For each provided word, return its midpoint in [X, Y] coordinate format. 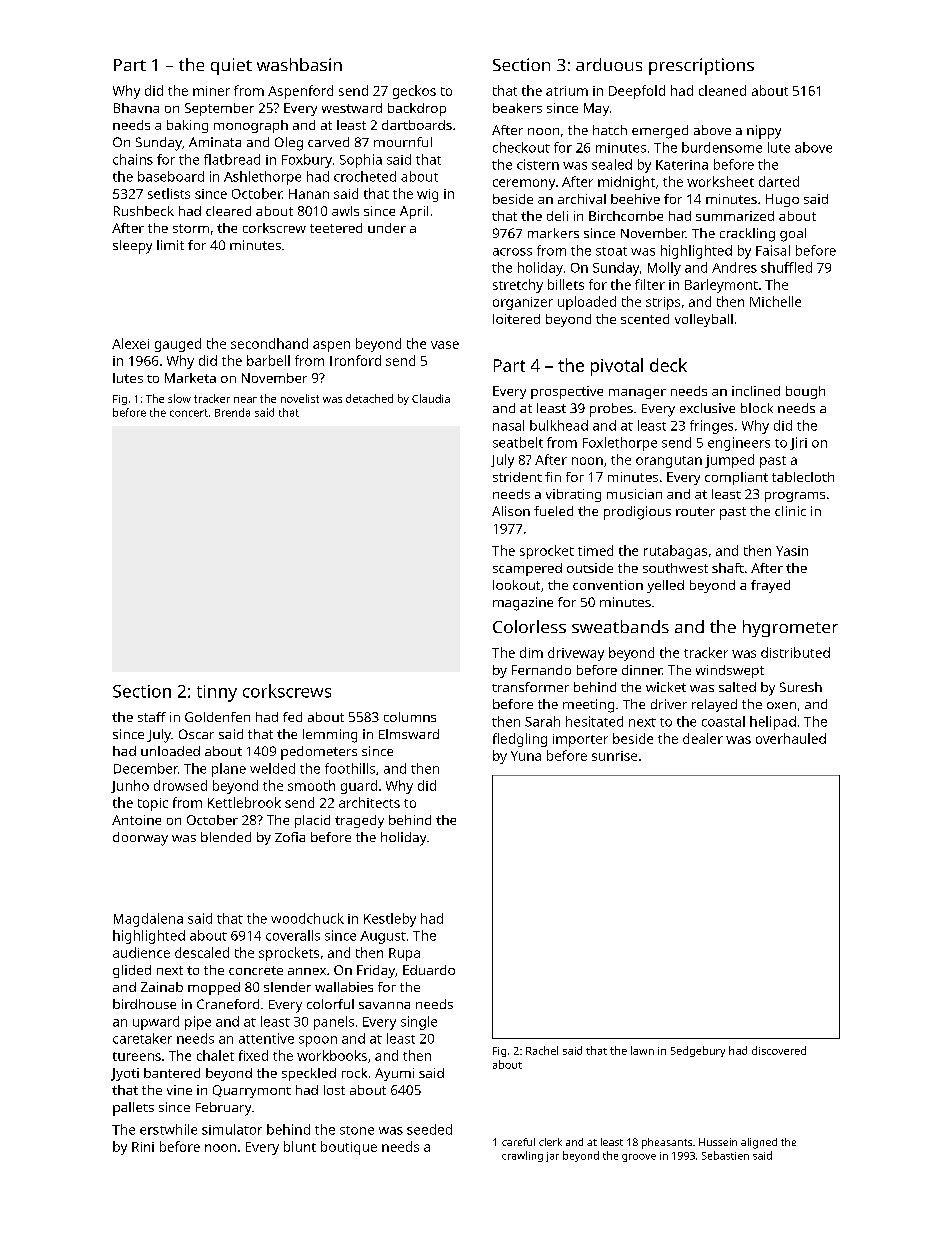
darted [779, 181]
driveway [576, 654]
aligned [759, 1143]
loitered [516, 319]
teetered [336, 228]
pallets [133, 1109]
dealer [703, 738]
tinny [217, 693]
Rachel [542, 1050]
